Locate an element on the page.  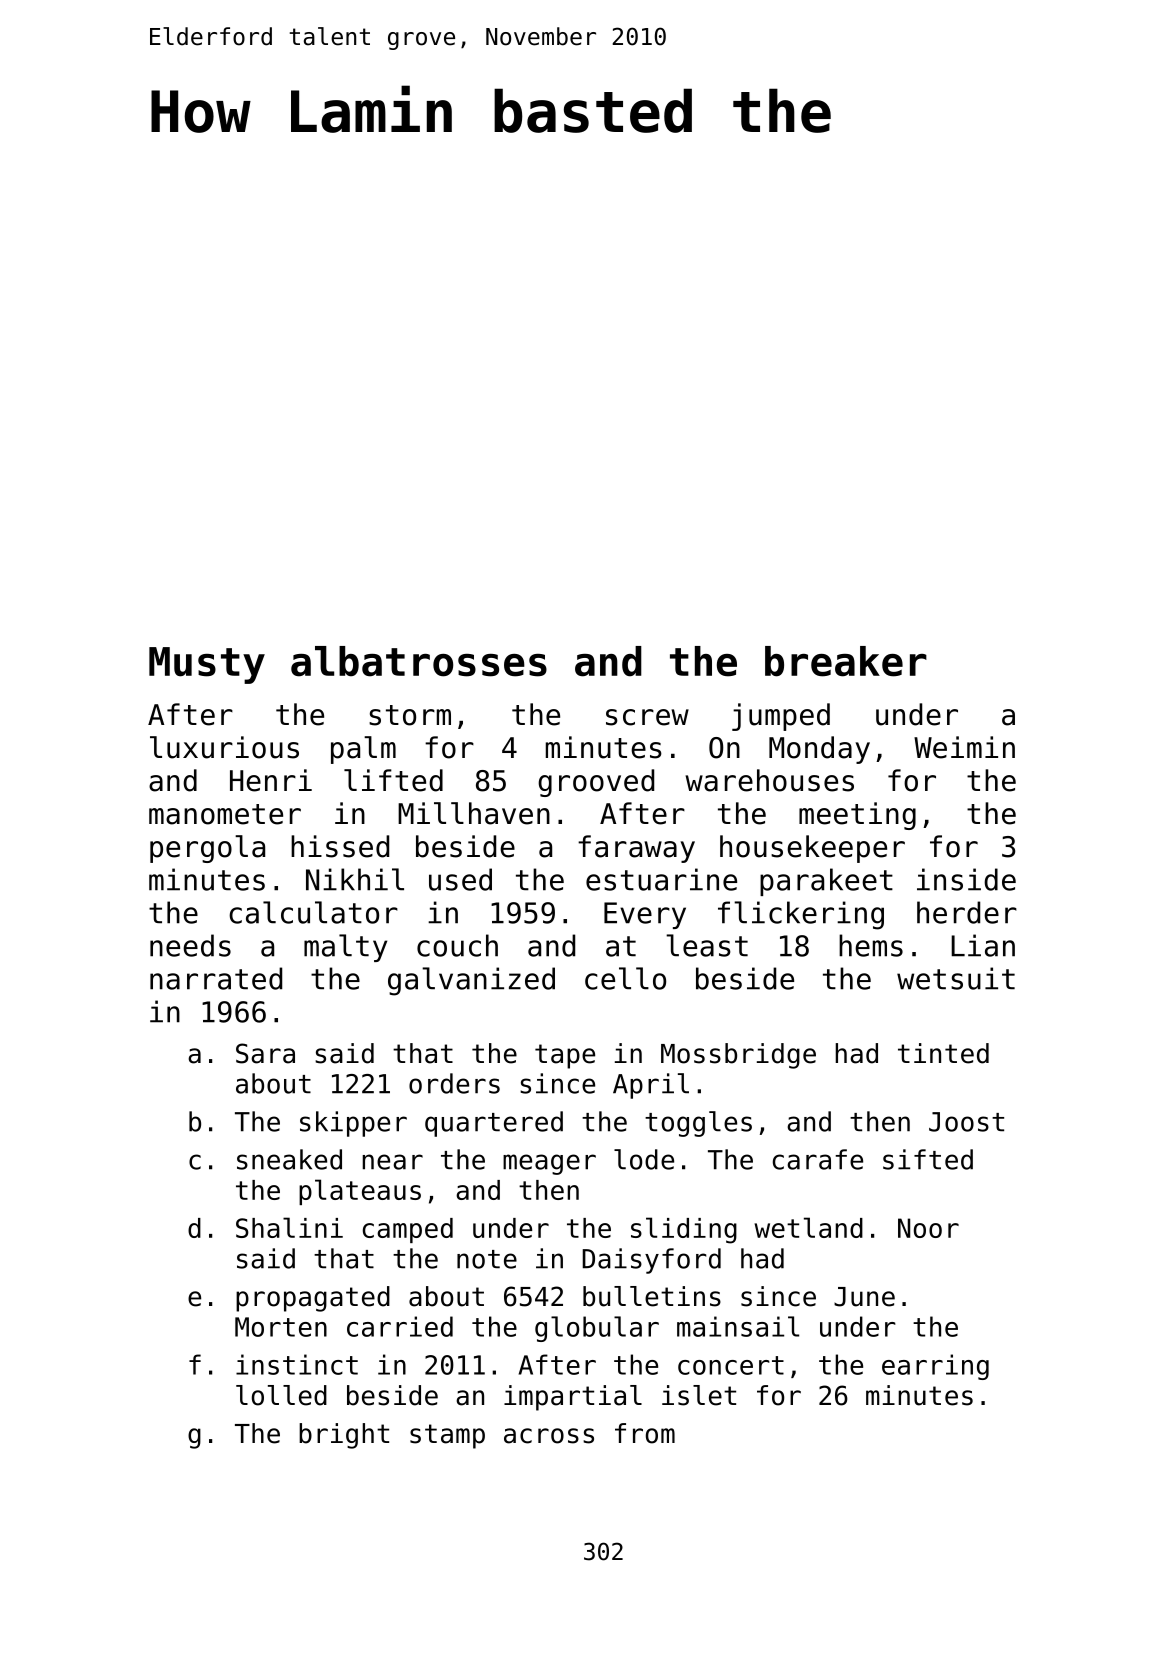
cello is located at coordinates (625, 978).
